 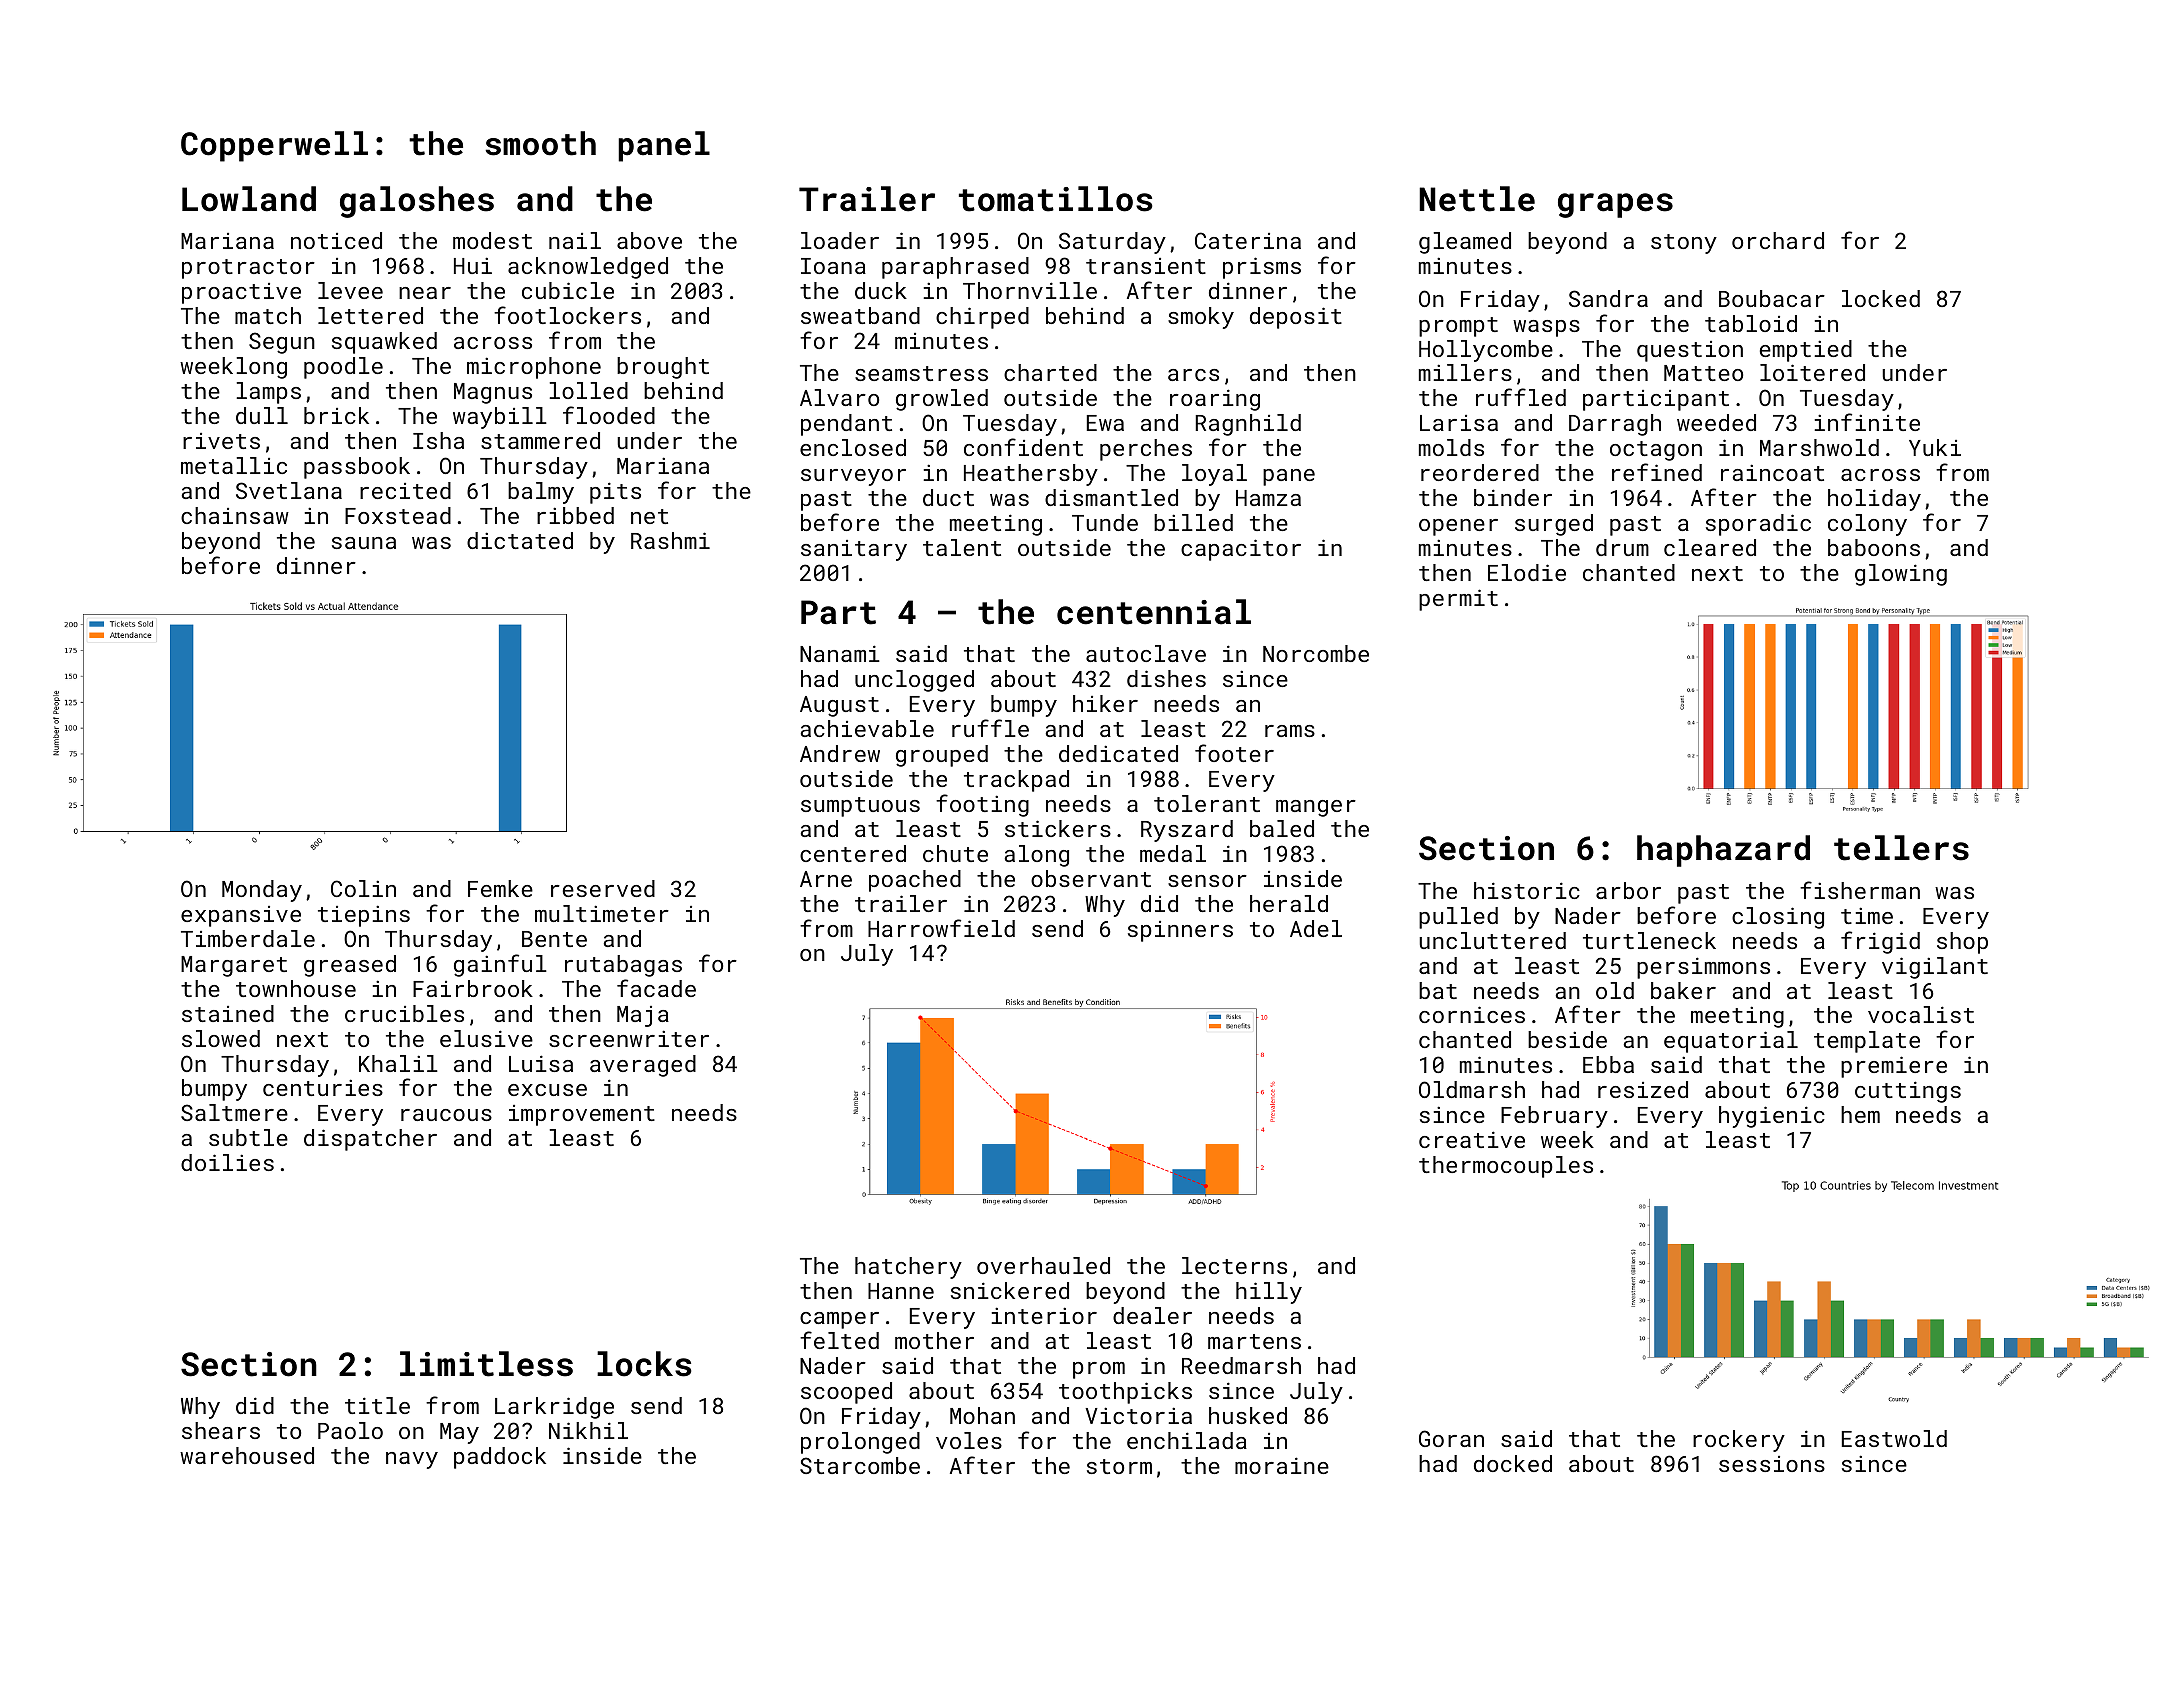 I want to click on wasps, so click(x=1546, y=328).
